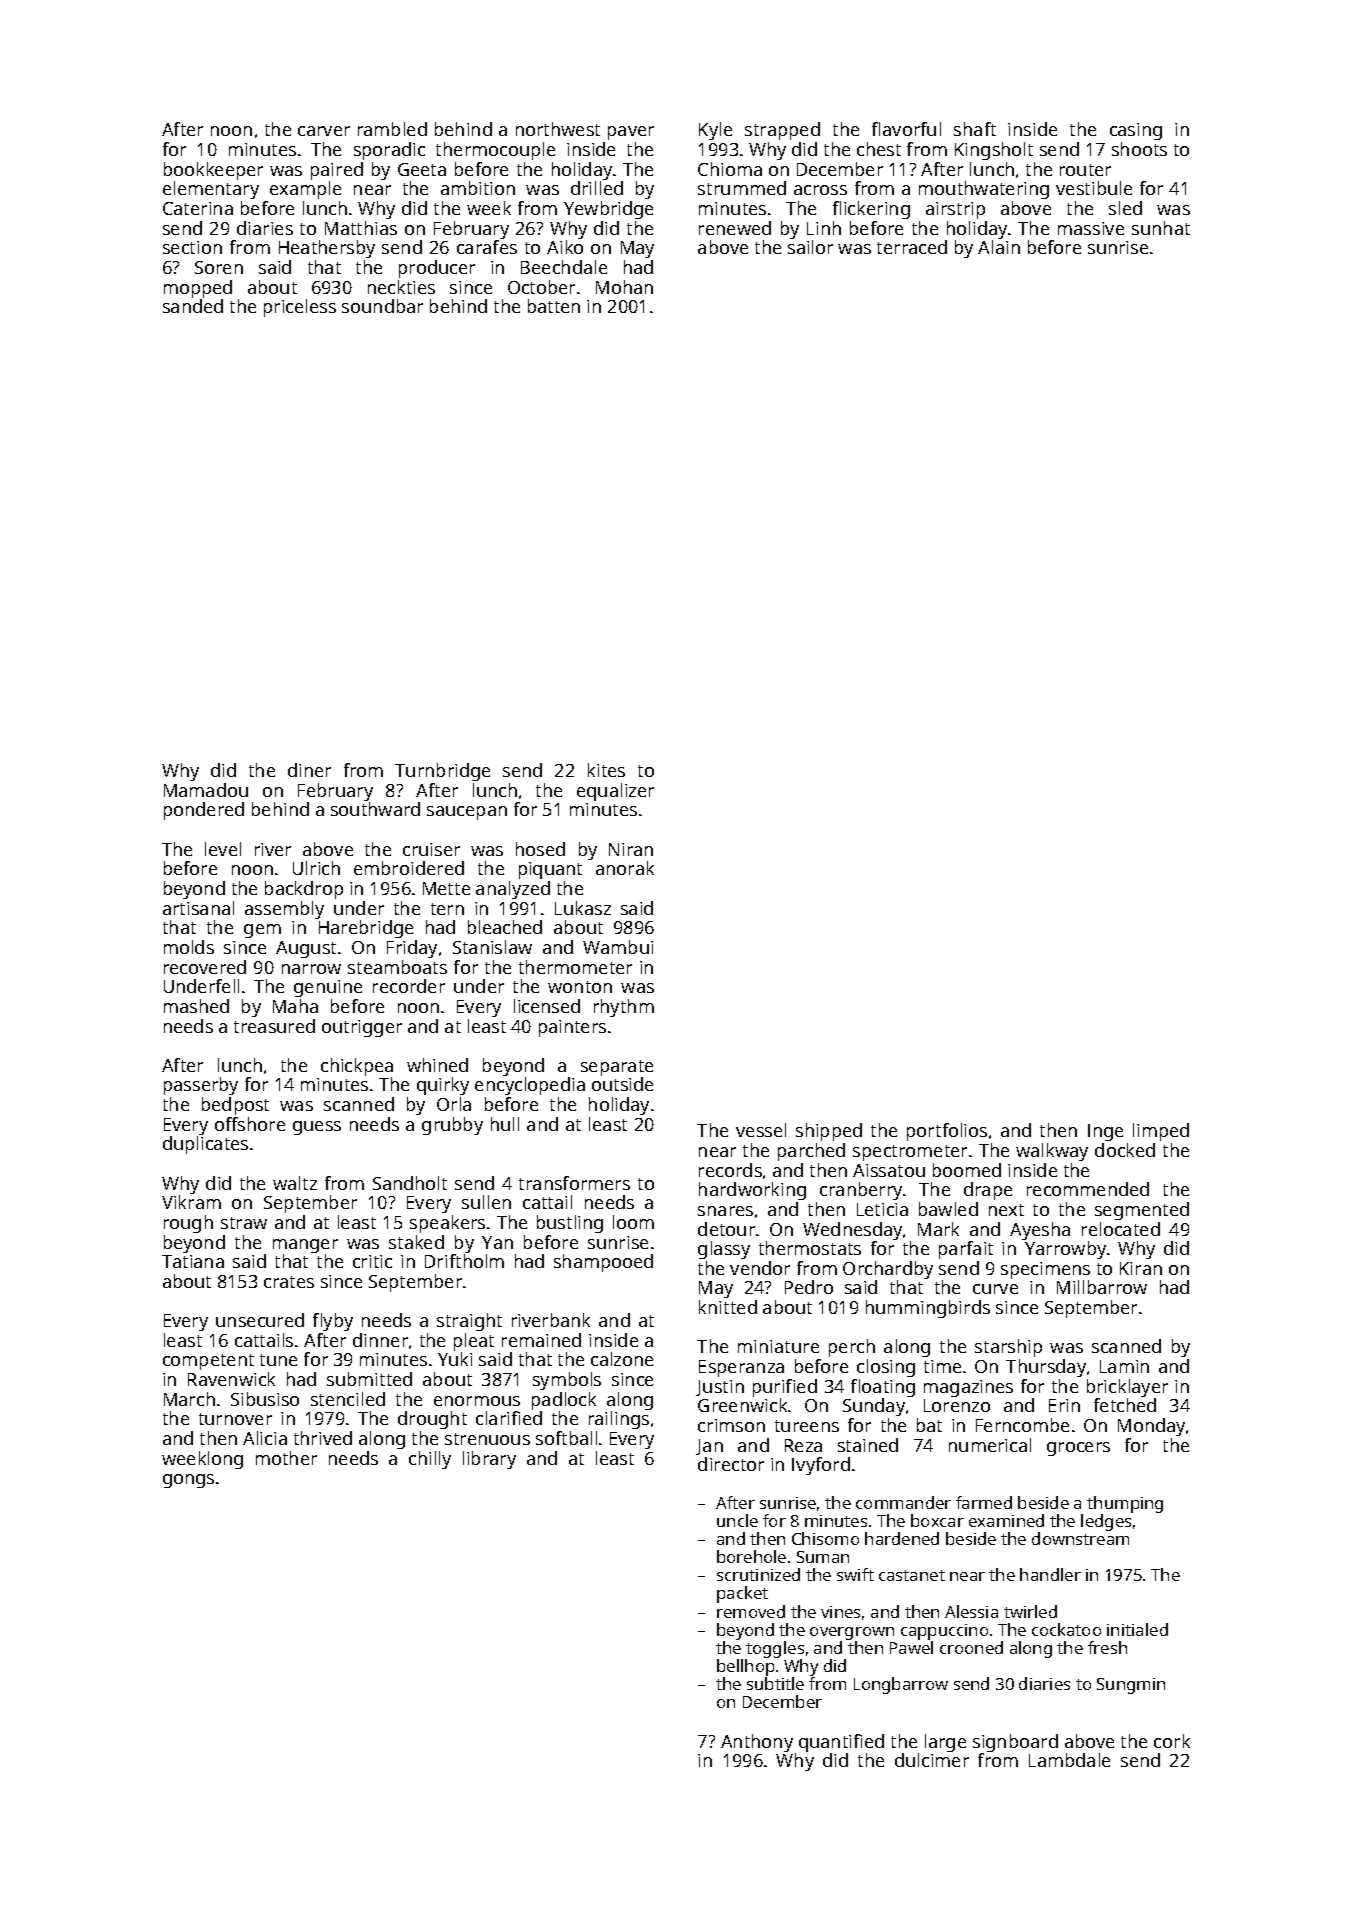 The image size is (1353, 1914). What do you see at coordinates (1161, 228) in the screenshot?
I see `sunhat` at bounding box center [1161, 228].
